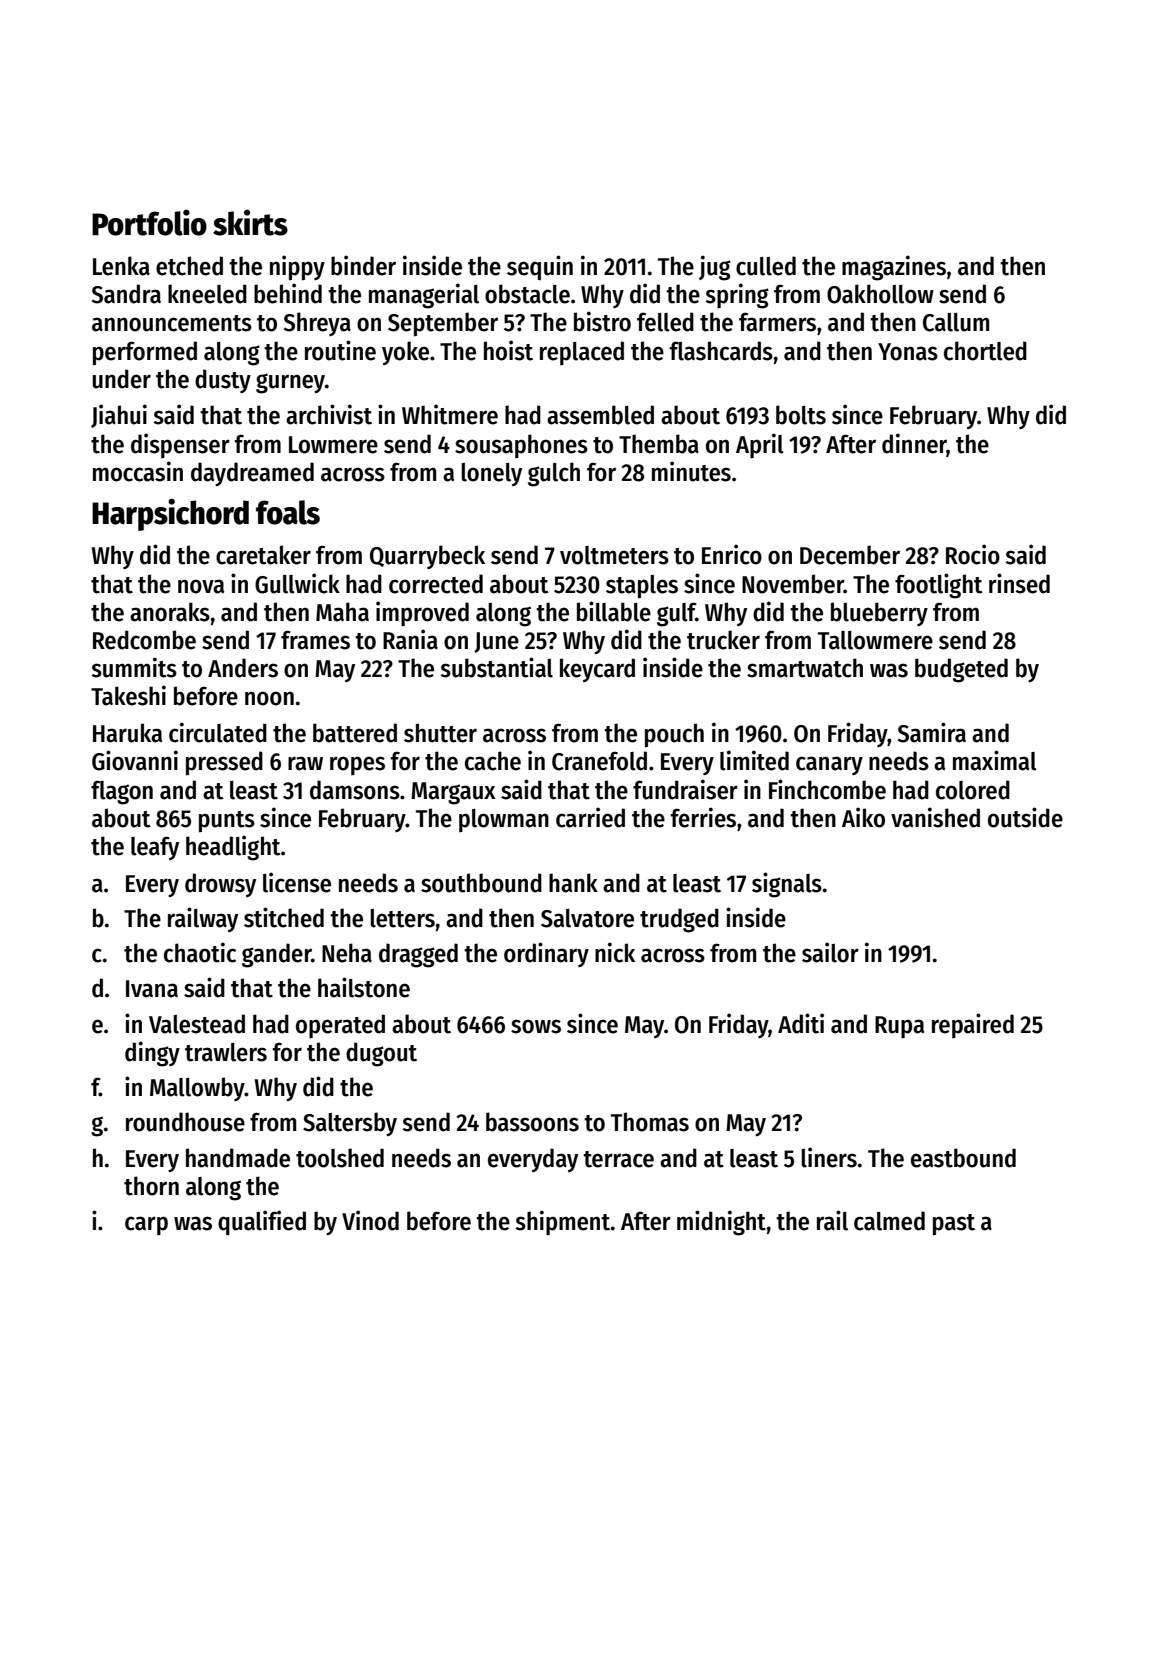 Image resolution: width=1165 pixels, height=1654 pixels. I want to click on jug, so click(715, 268).
